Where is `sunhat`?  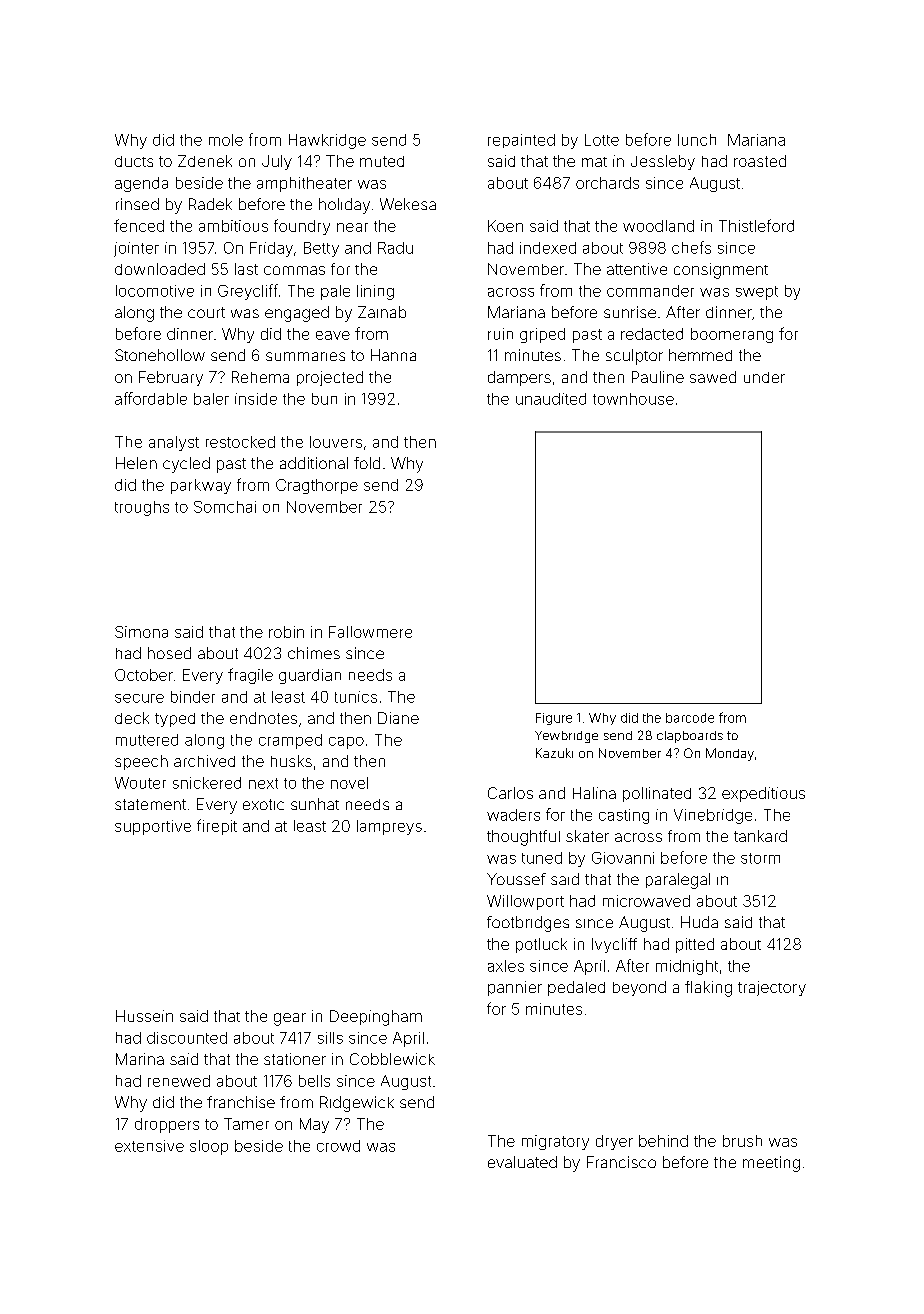
sunhat is located at coordinates (315, 804).
